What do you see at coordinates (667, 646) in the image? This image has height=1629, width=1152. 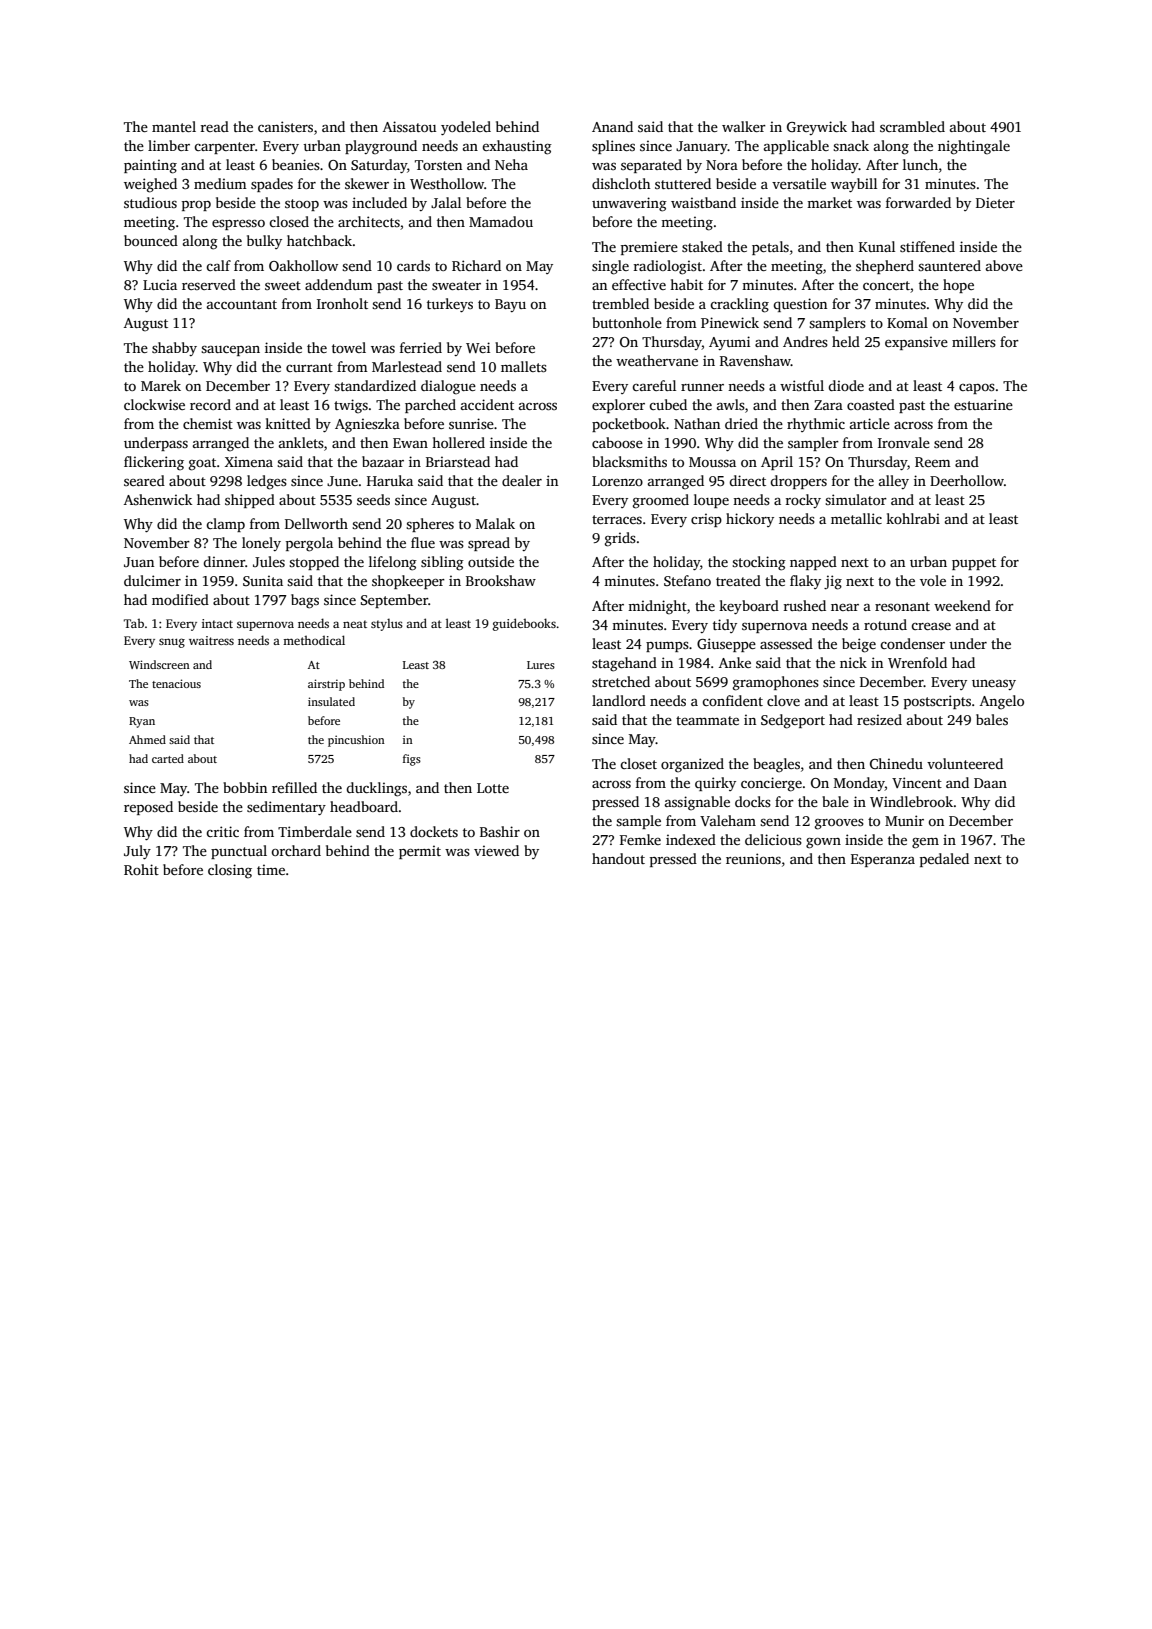 I see `pumps` at bounding box center [667, 646].
